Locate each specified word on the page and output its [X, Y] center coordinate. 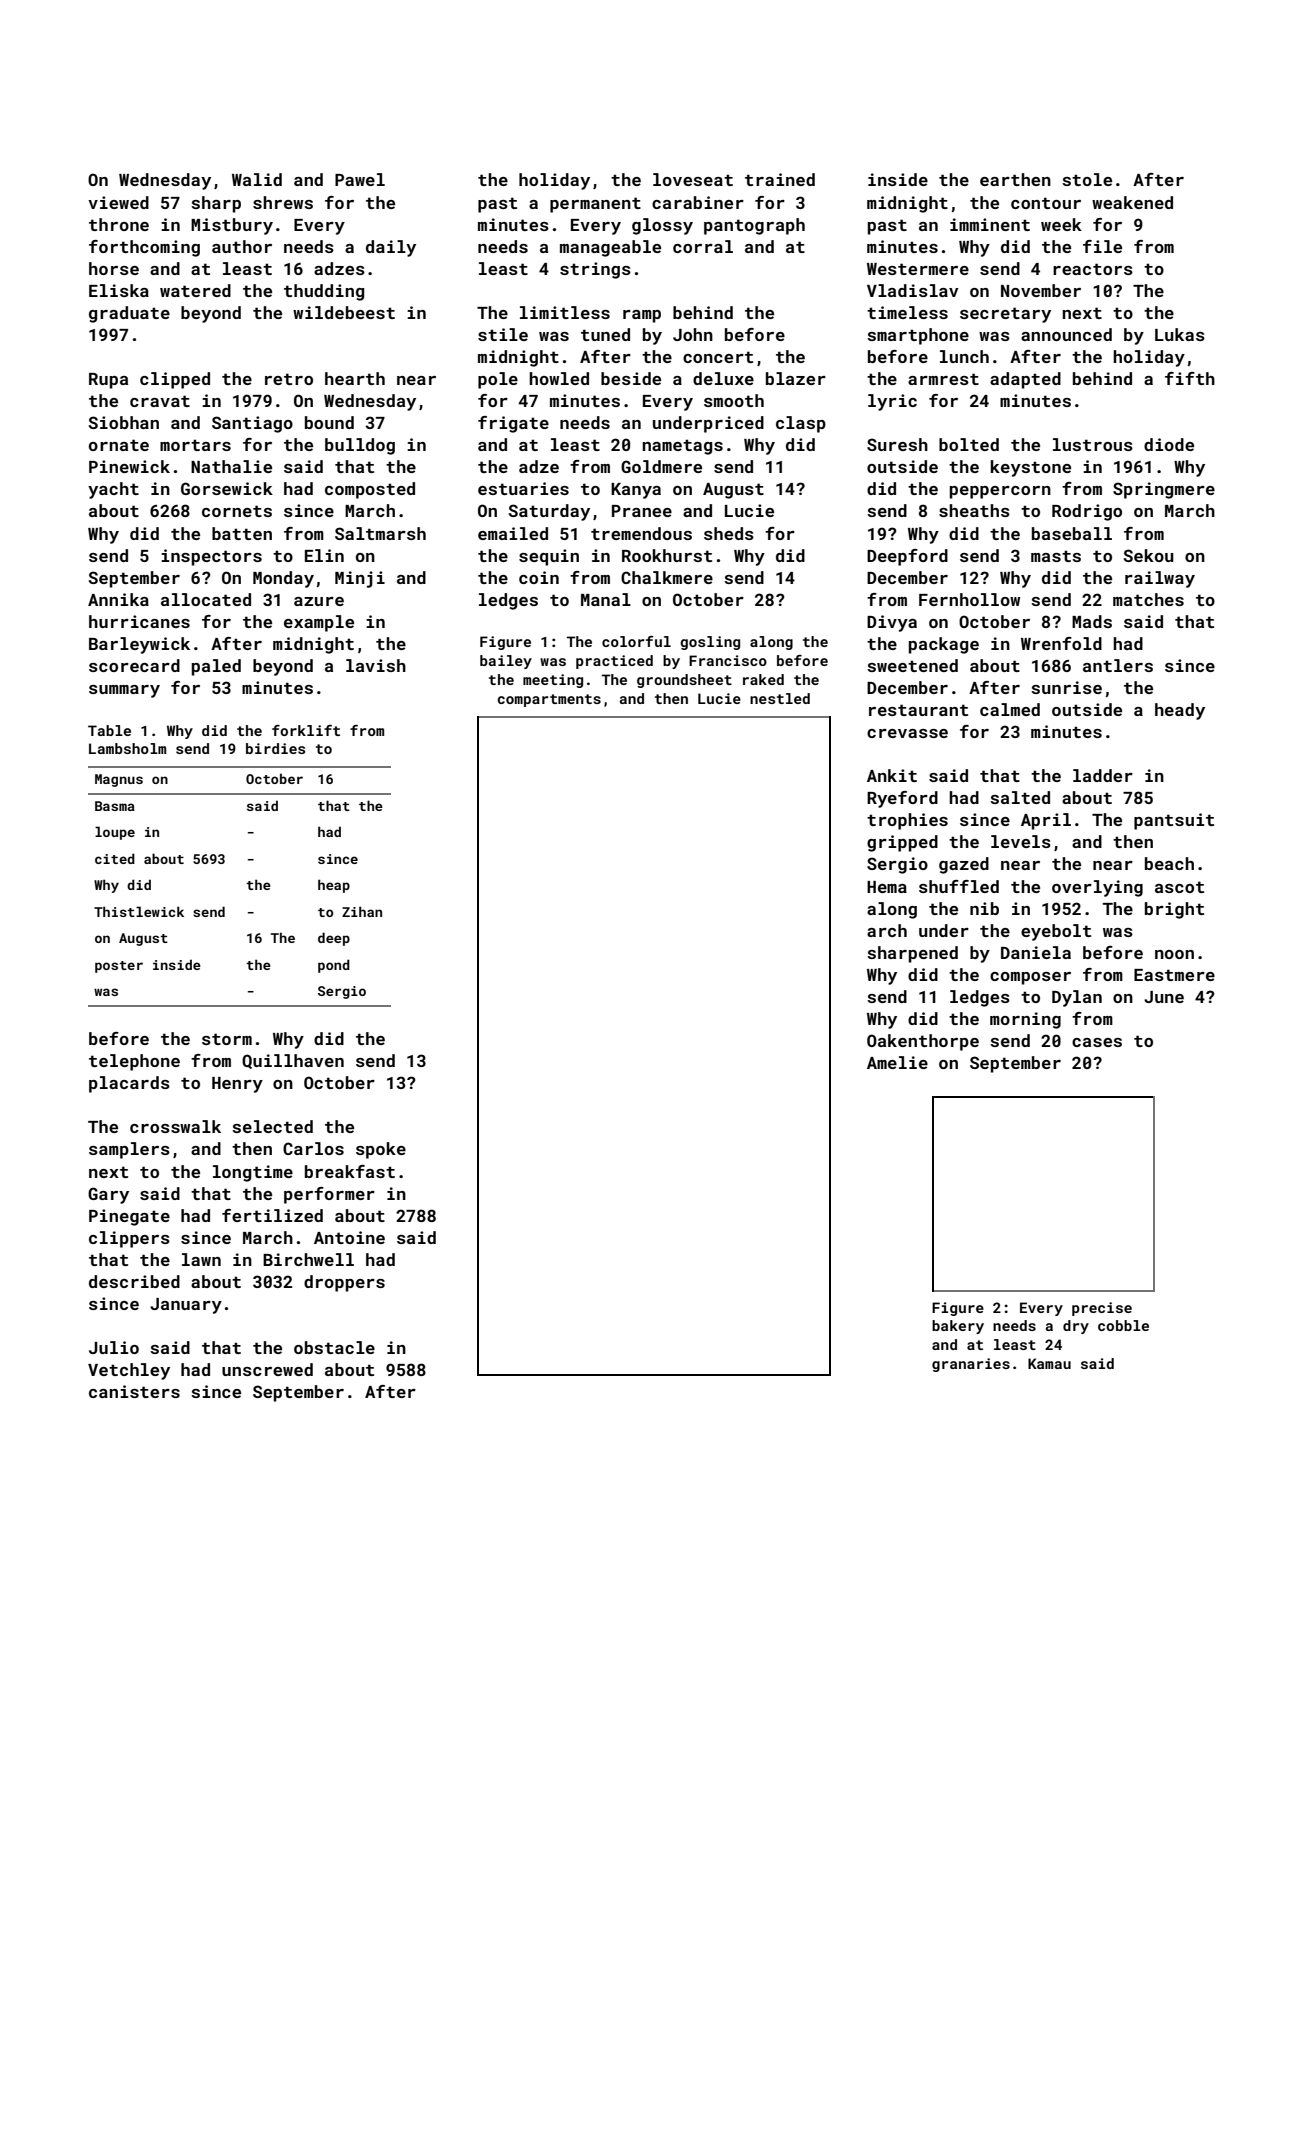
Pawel [360, 179]
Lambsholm [127, 748]
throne [119, 224]
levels [1021, 841]
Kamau [1049, 1363]
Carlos [313, 1148]
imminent [990, 224]
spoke [381, 1150]
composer [1030, 978]
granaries [971, 1365]
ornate [119, 445]
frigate [513, 424]
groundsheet [684, 681]
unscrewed [267, 1369]
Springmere [1164, 490]
